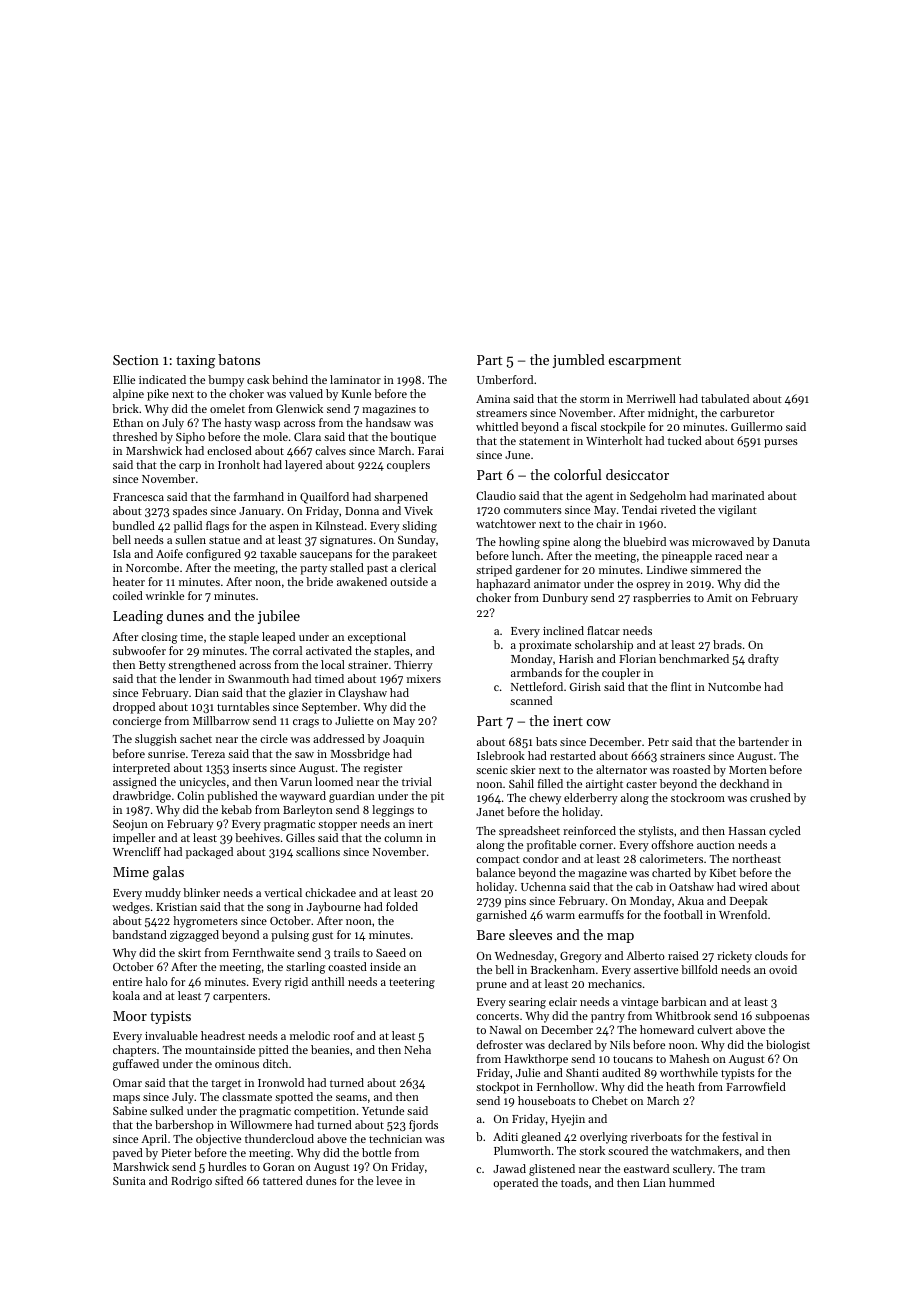  What do you see at coordinates (579, 361) in the screenshot?
I see `jumbled` at bounding box center [579, 361].
